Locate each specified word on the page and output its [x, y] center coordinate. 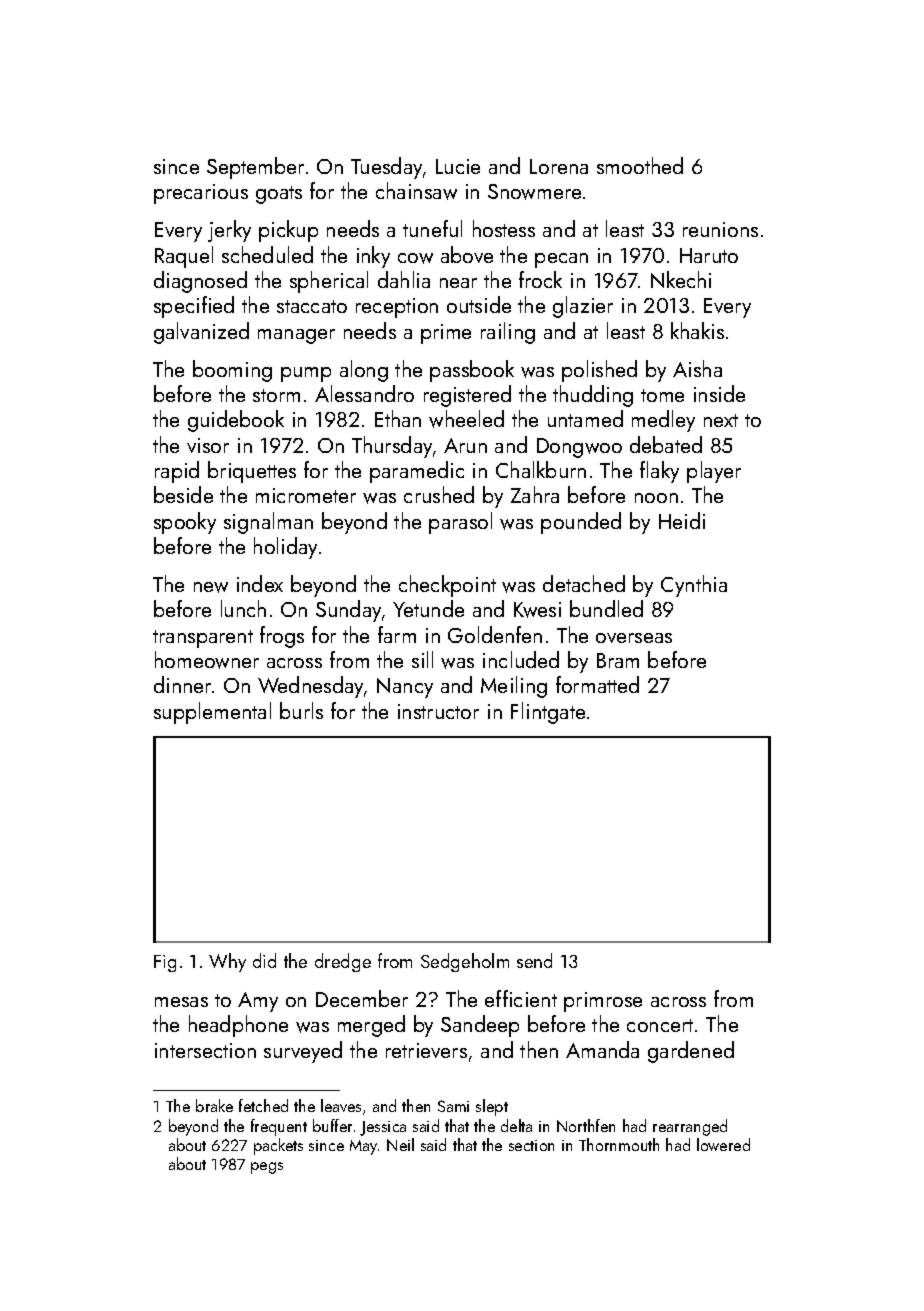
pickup [288, 231]
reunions [720, 229]
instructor [438, 711]
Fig [165, 963]
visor [208, 445]
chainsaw [416, 191]
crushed [439, 494]
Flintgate [548, 713]
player [714, 472]
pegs [267, 1168]
